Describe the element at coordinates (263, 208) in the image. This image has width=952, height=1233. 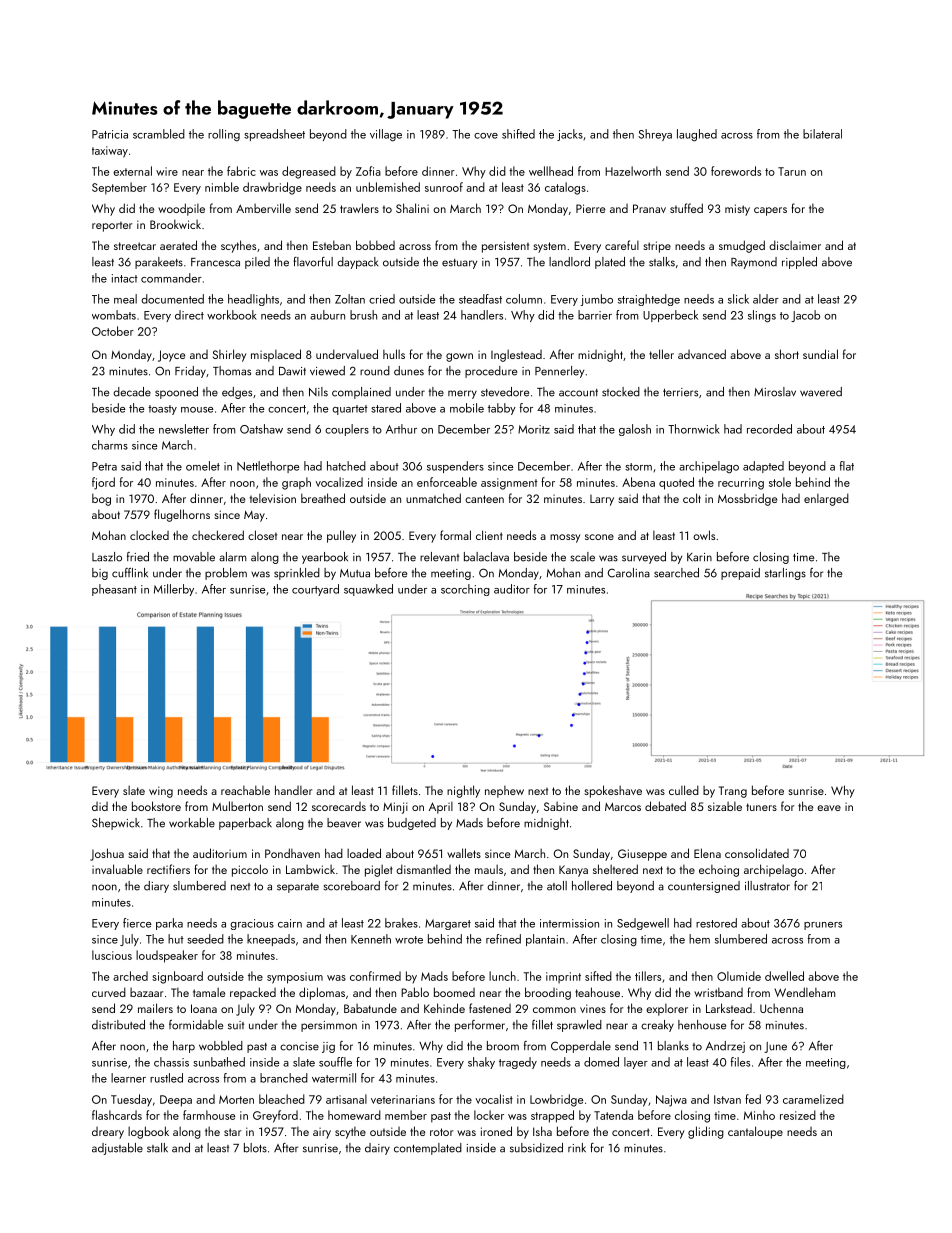
I see `Amberville` at that location.
